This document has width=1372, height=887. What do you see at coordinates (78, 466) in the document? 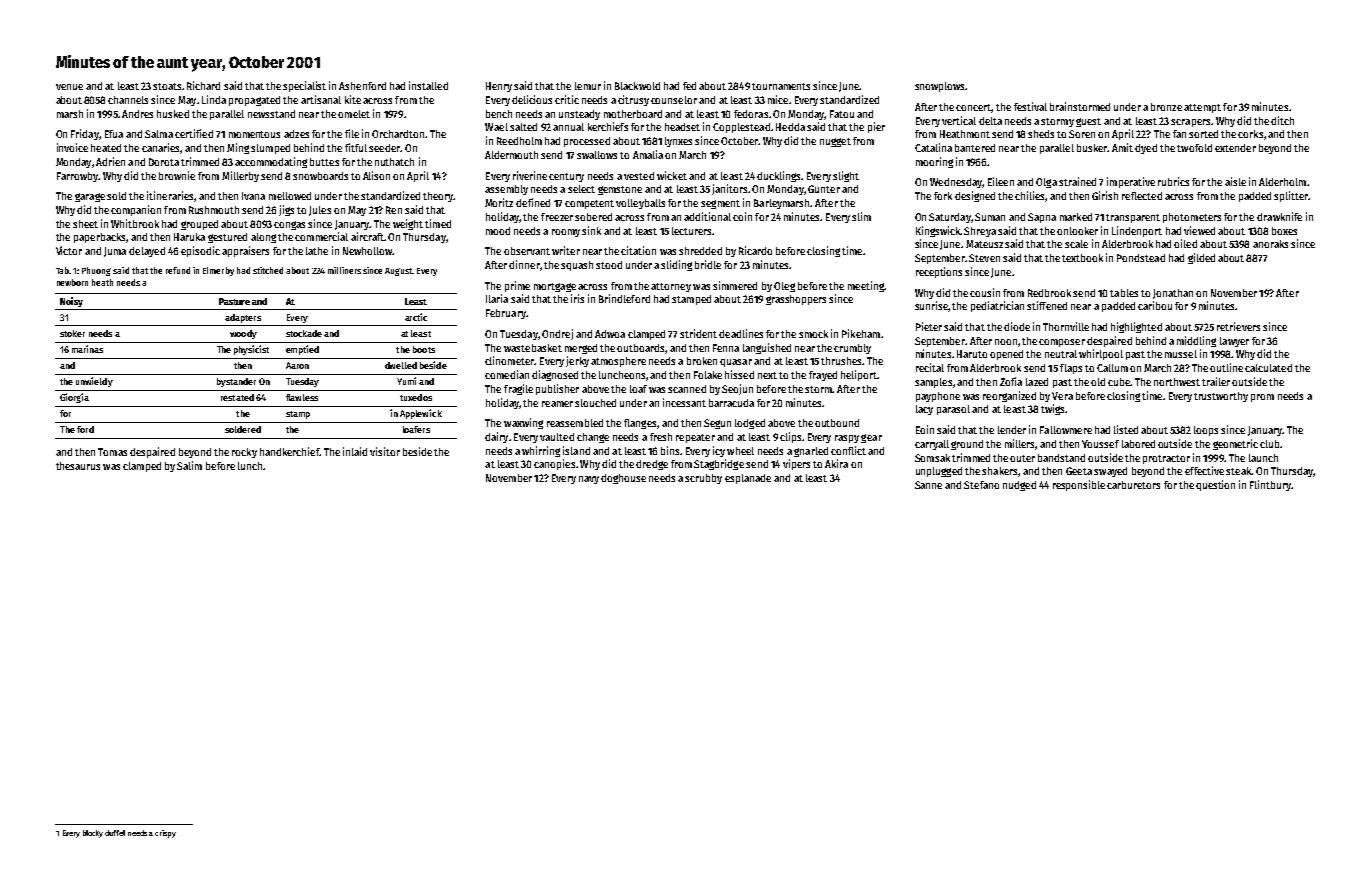
I see `thesaurus` at bounding box center [78, 466].
